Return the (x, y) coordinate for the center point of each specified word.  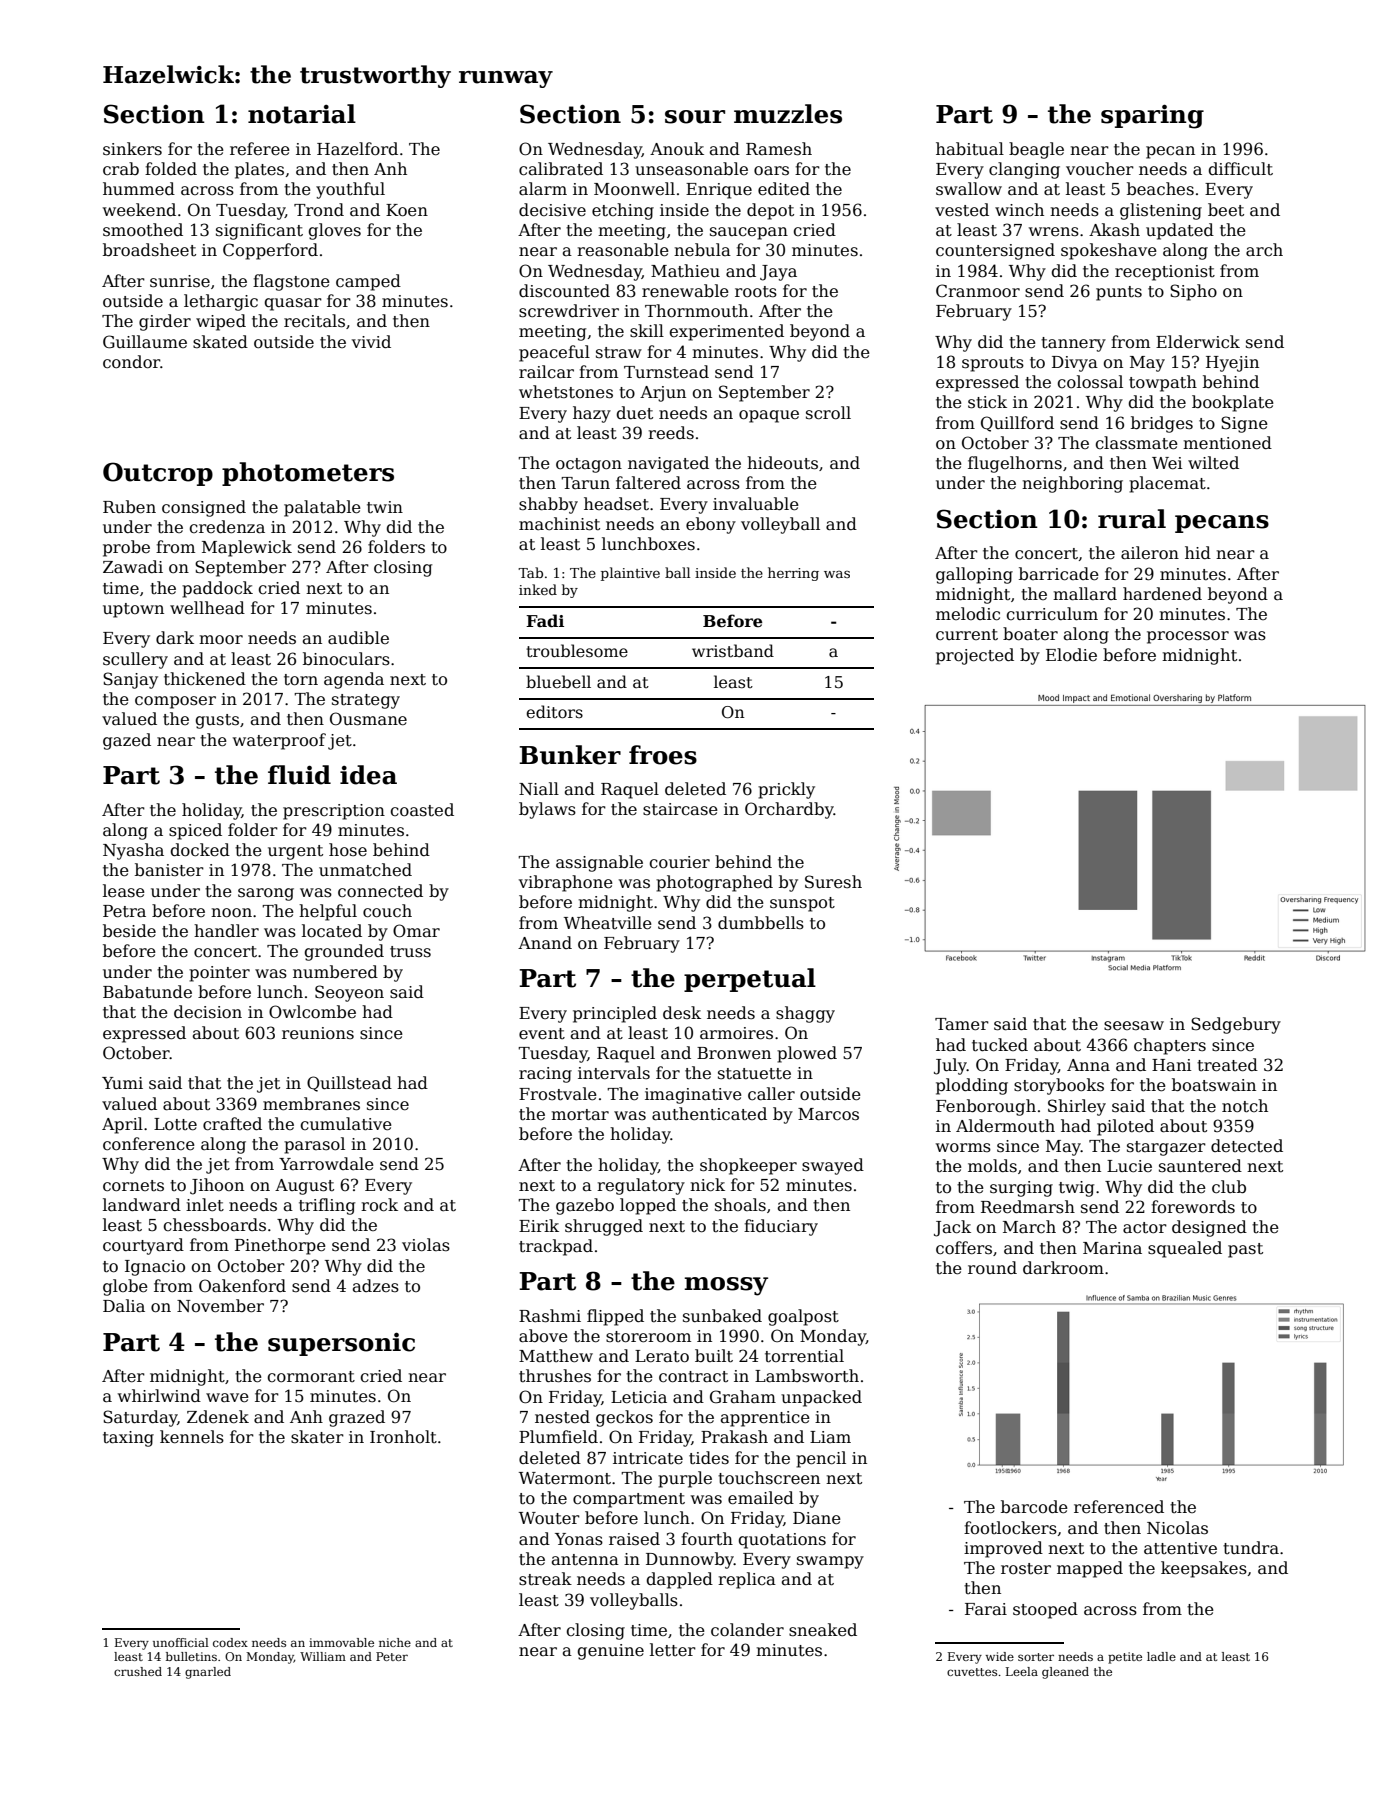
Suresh (833, 882)
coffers (964, 1248)
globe (125, 1287)
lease (124, 891)
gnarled (208, 1673)
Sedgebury (1236, 1025)
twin (385, 507)
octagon (589, 465)
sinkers (132, 149)
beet (1226, 209)
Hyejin (1232, 364)
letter (673, 1650)
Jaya (778, 273)
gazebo (585, 1206)
